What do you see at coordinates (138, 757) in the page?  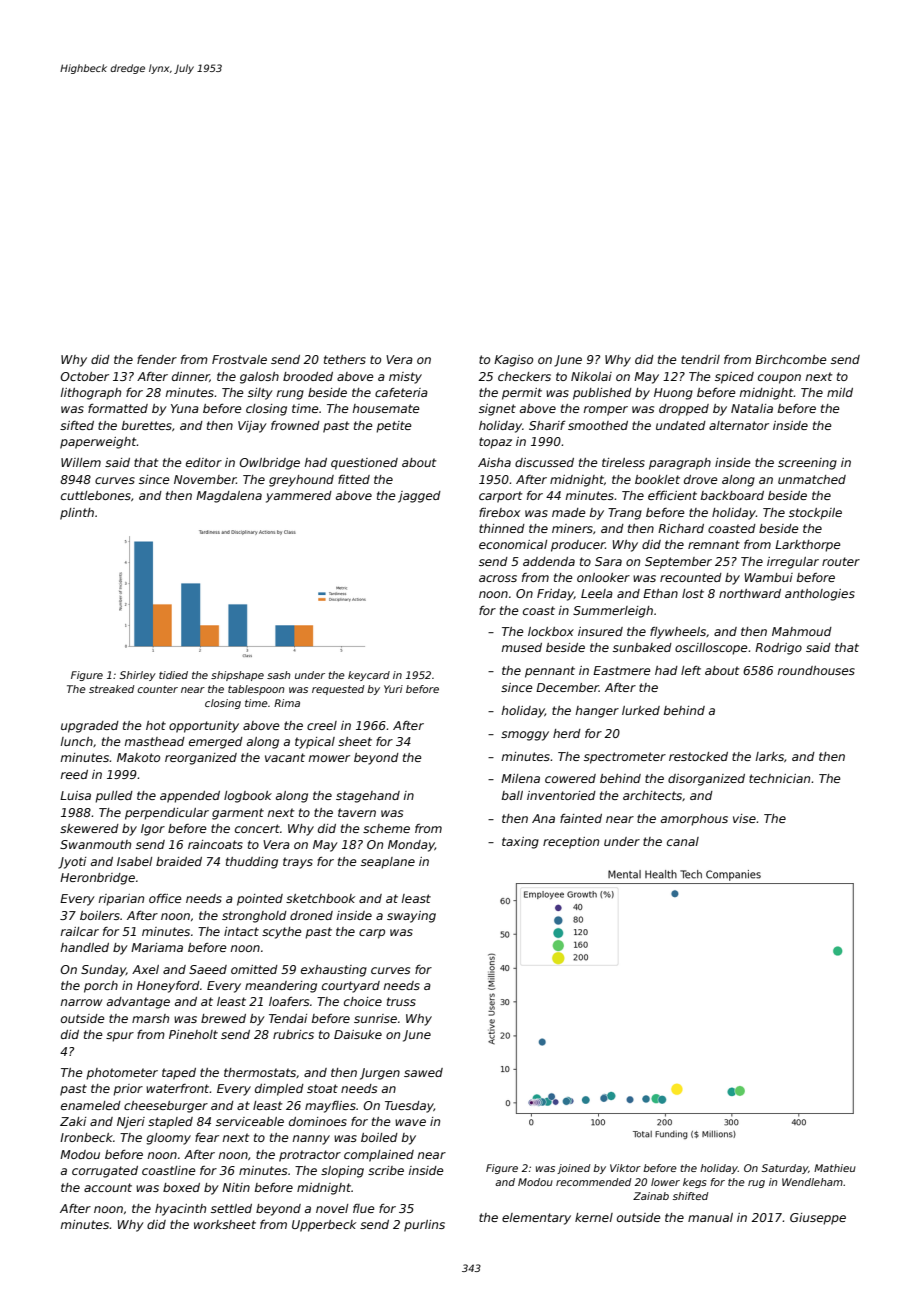 I see `Makoto` at bounding box center [138, 757].
